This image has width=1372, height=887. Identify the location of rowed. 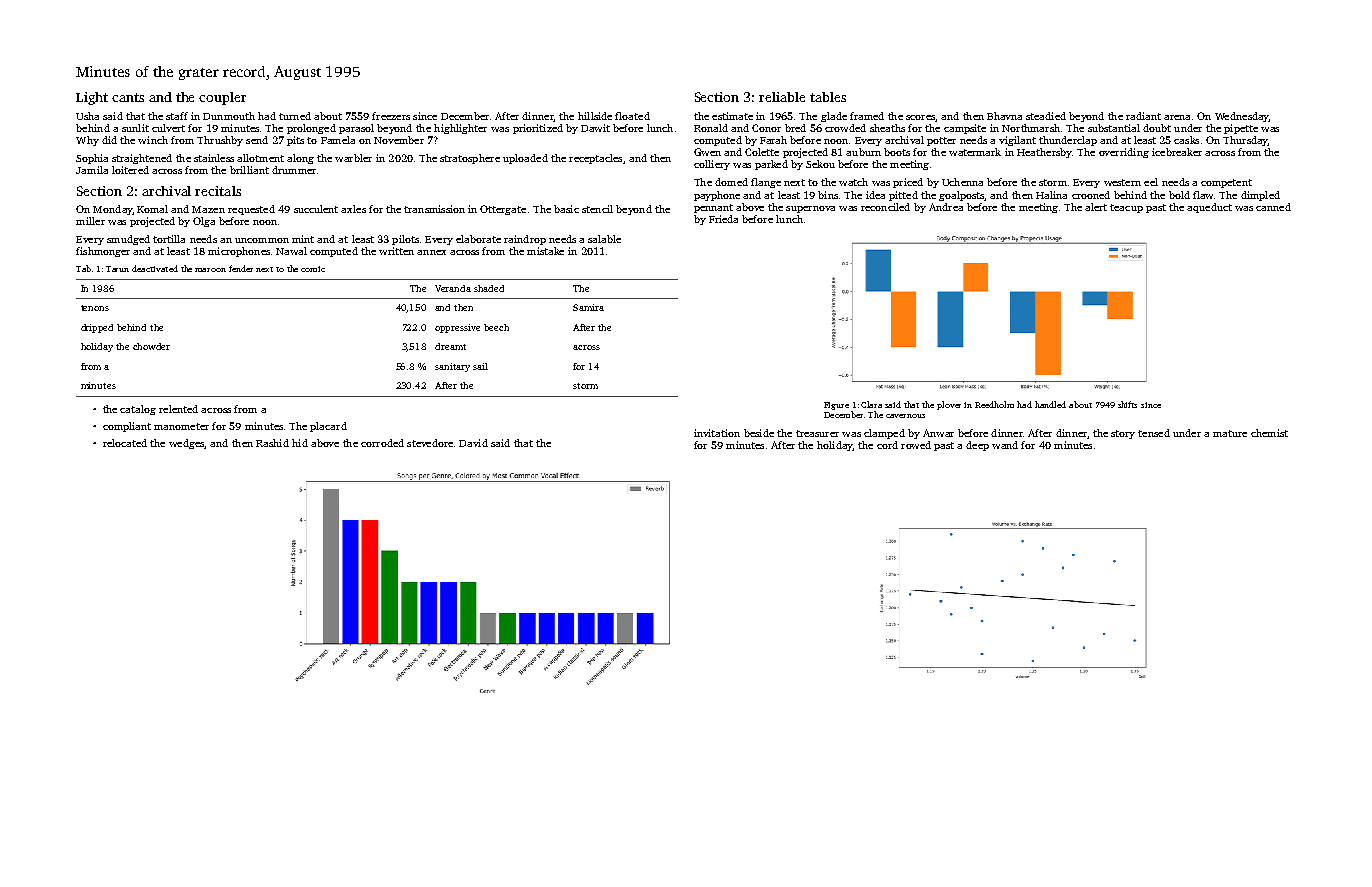
(916, 445).
